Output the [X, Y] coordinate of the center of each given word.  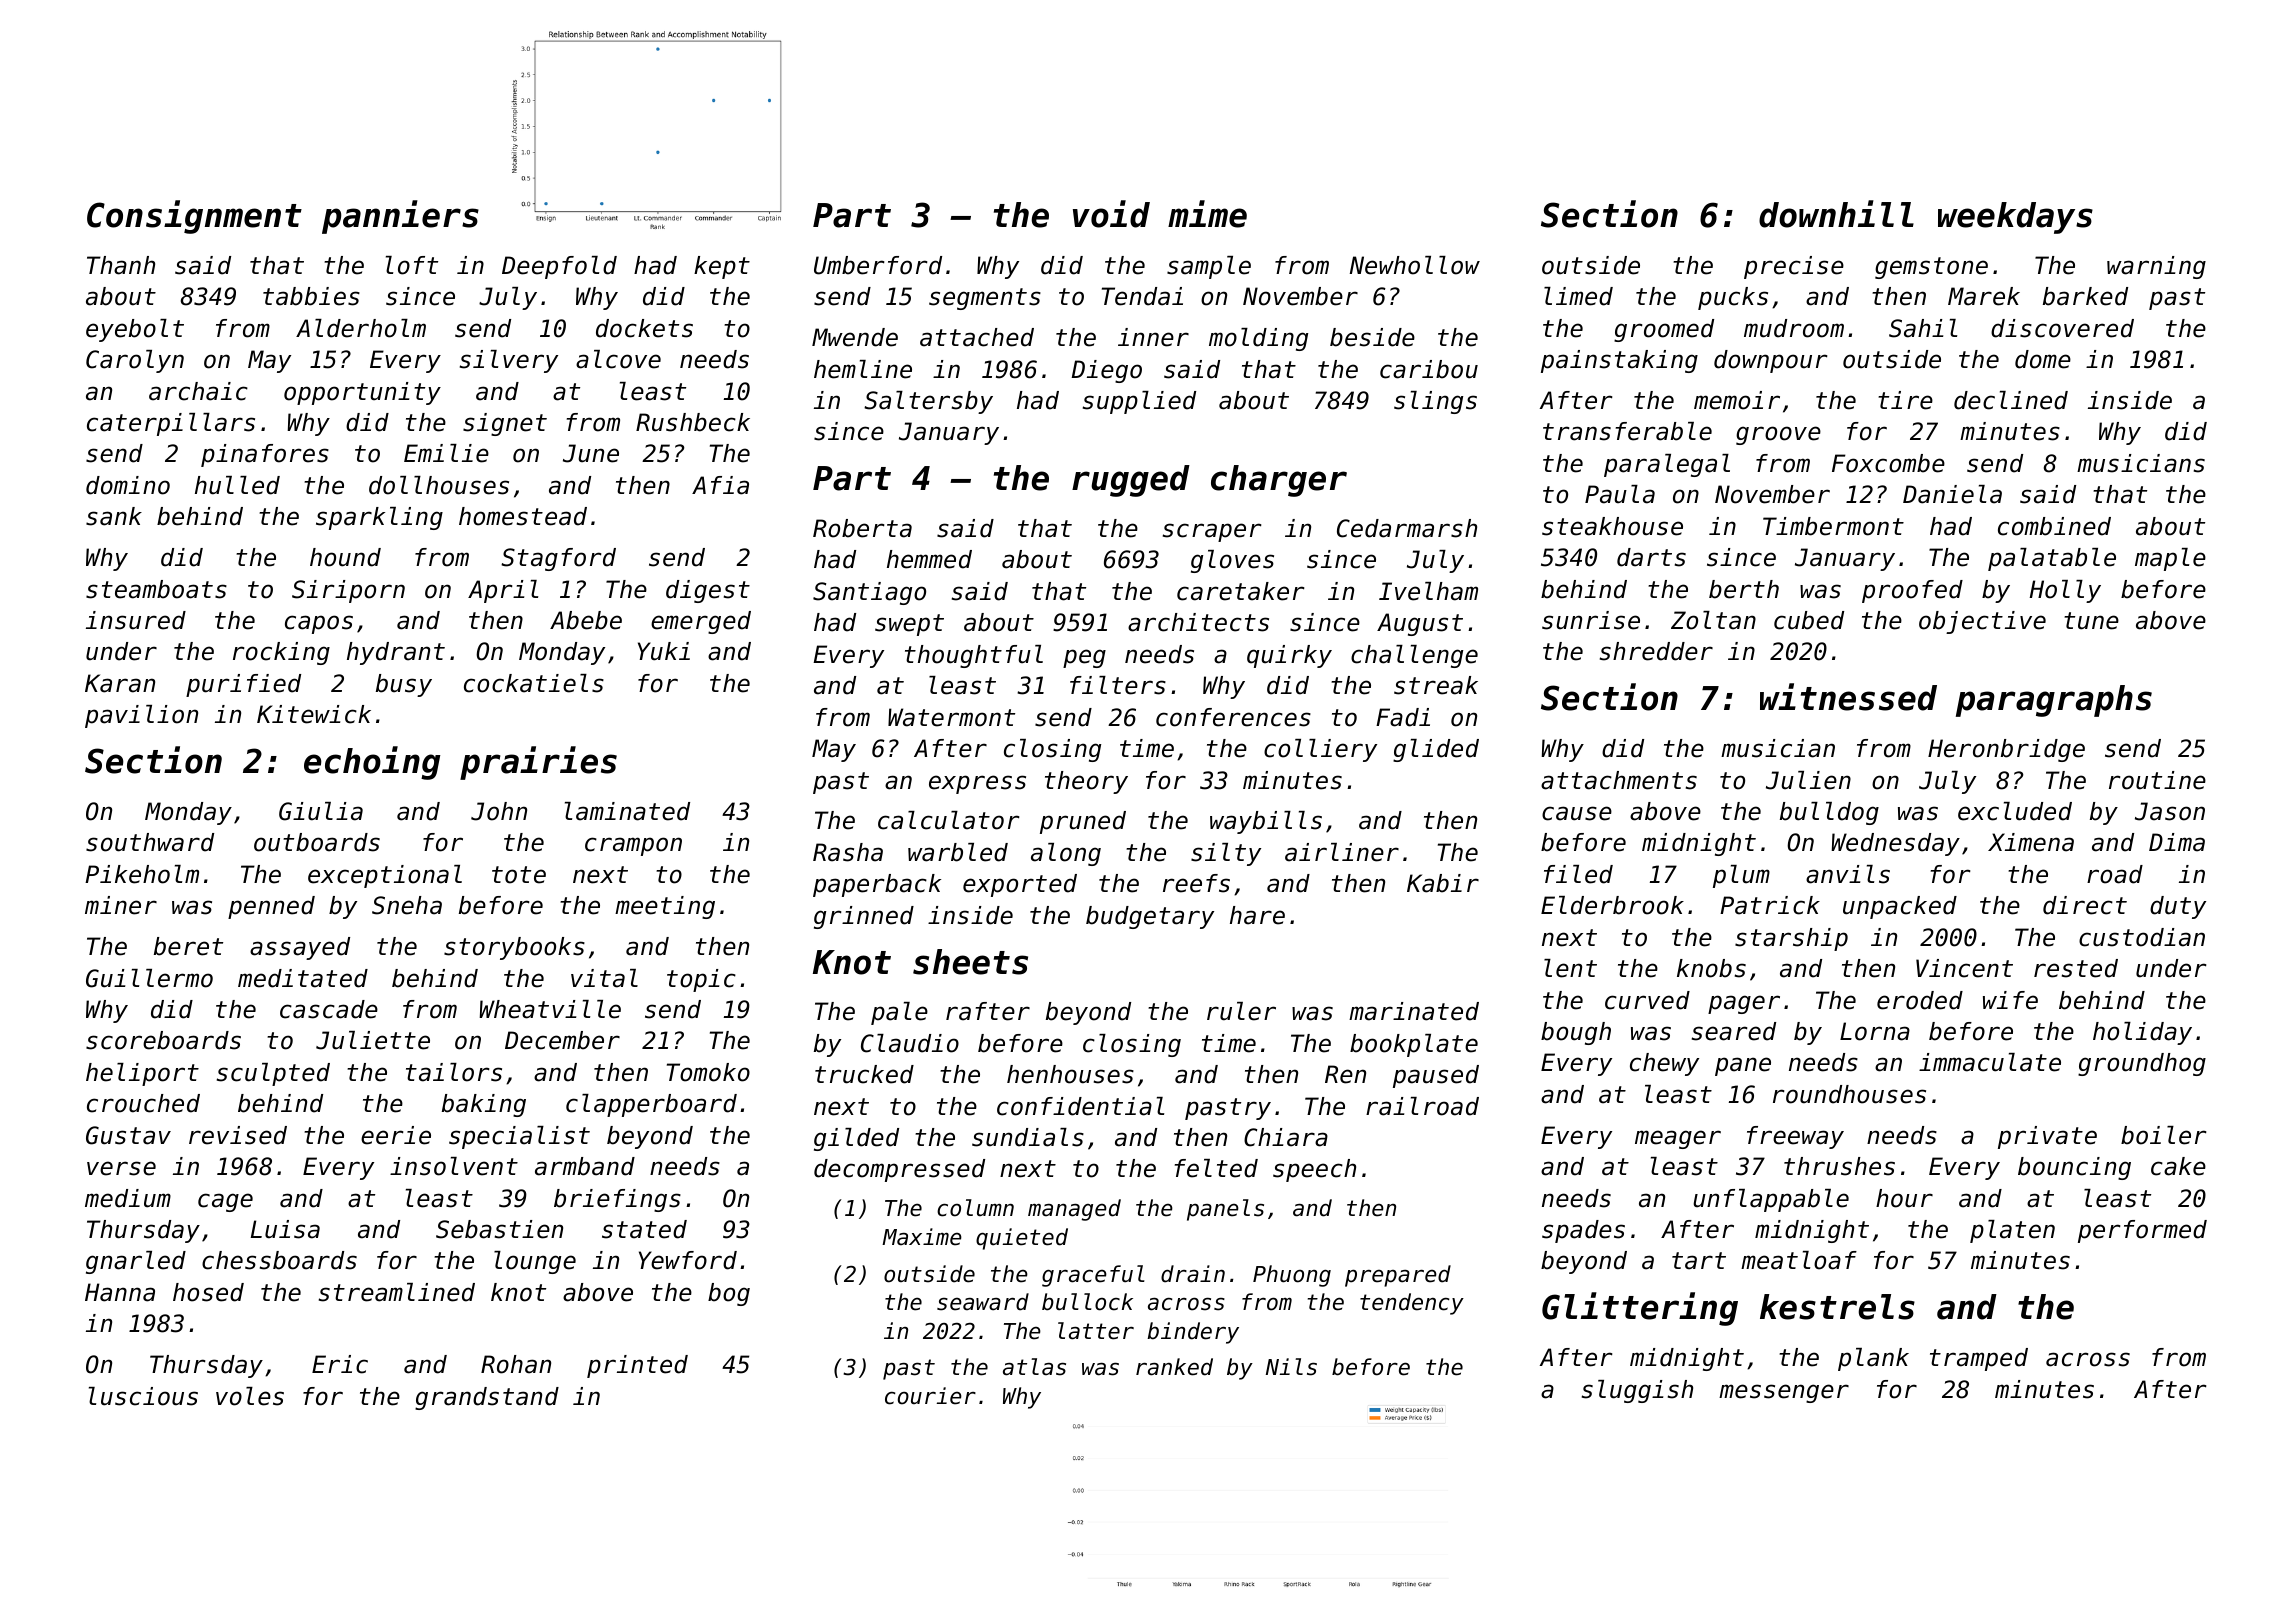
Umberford [878, 265]
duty [2178, 907]
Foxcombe [1888, 463]
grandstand [487, 1398]
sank [114, 516]
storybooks [514, 948]
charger [1279, 481]
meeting [665, 907]
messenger [1784, 1393]
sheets [970, 962]
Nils [1291, 1367]
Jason [2170, 811]
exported [1020, 885]
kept [722, 267]
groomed [1664, 330]
